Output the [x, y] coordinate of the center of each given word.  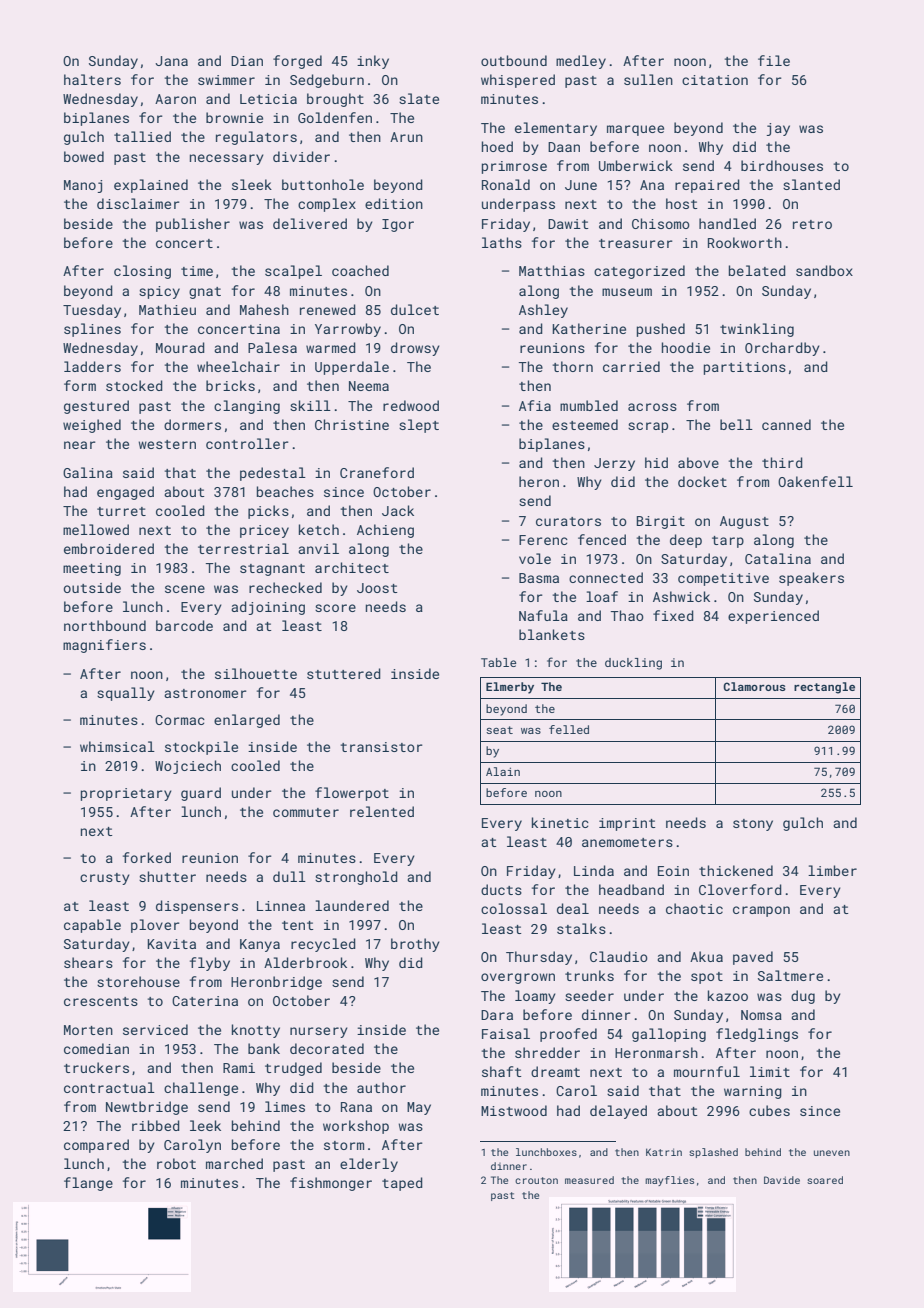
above [698, 462]
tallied [142, 136]
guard [201, 794]
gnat [205, 293]
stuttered [344, 673]
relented [382, 811]
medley [581, 62]
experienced [773, 617]
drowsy [415, 349]
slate [419, 98]
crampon [761, 911]
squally [126, 694]
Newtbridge [147, 1108]
